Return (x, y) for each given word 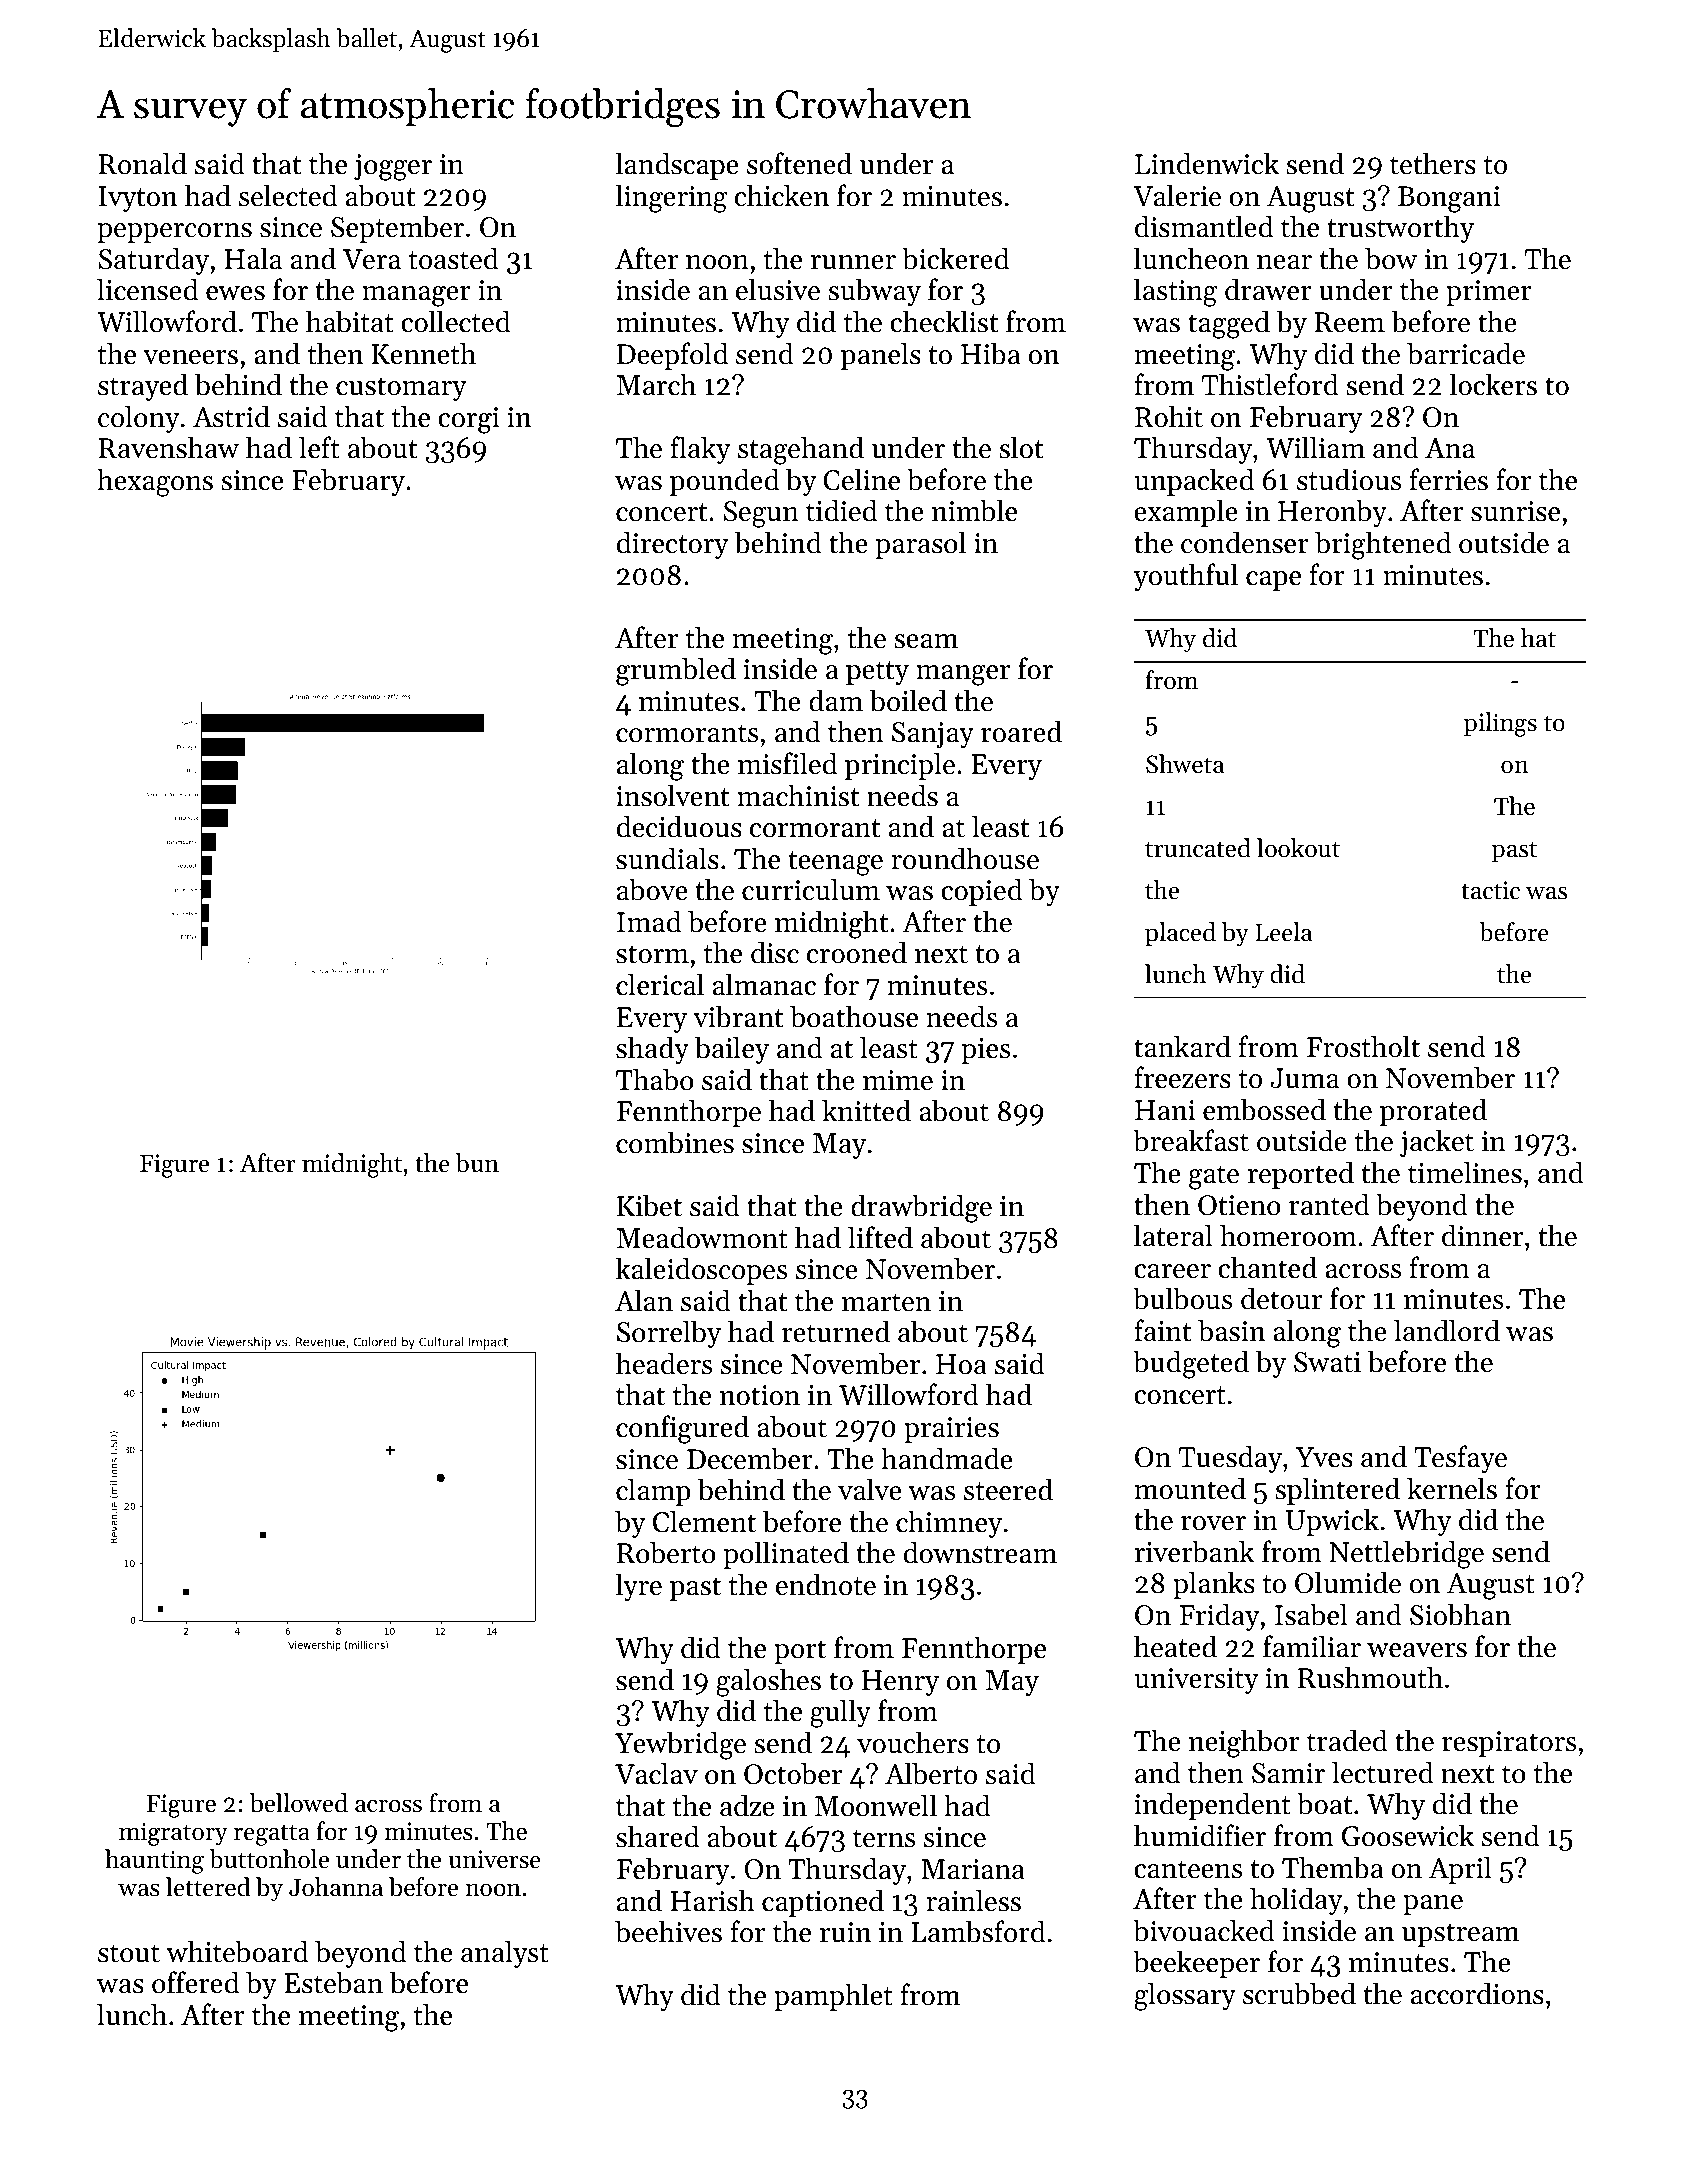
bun (477, 1163)
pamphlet (833, 1997)
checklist (944, 321)
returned (836, 1331)
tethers (1433, 163)
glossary (1185, 1996)
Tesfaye (1460, 1459)
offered (195, 1982)
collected (456, 321)
